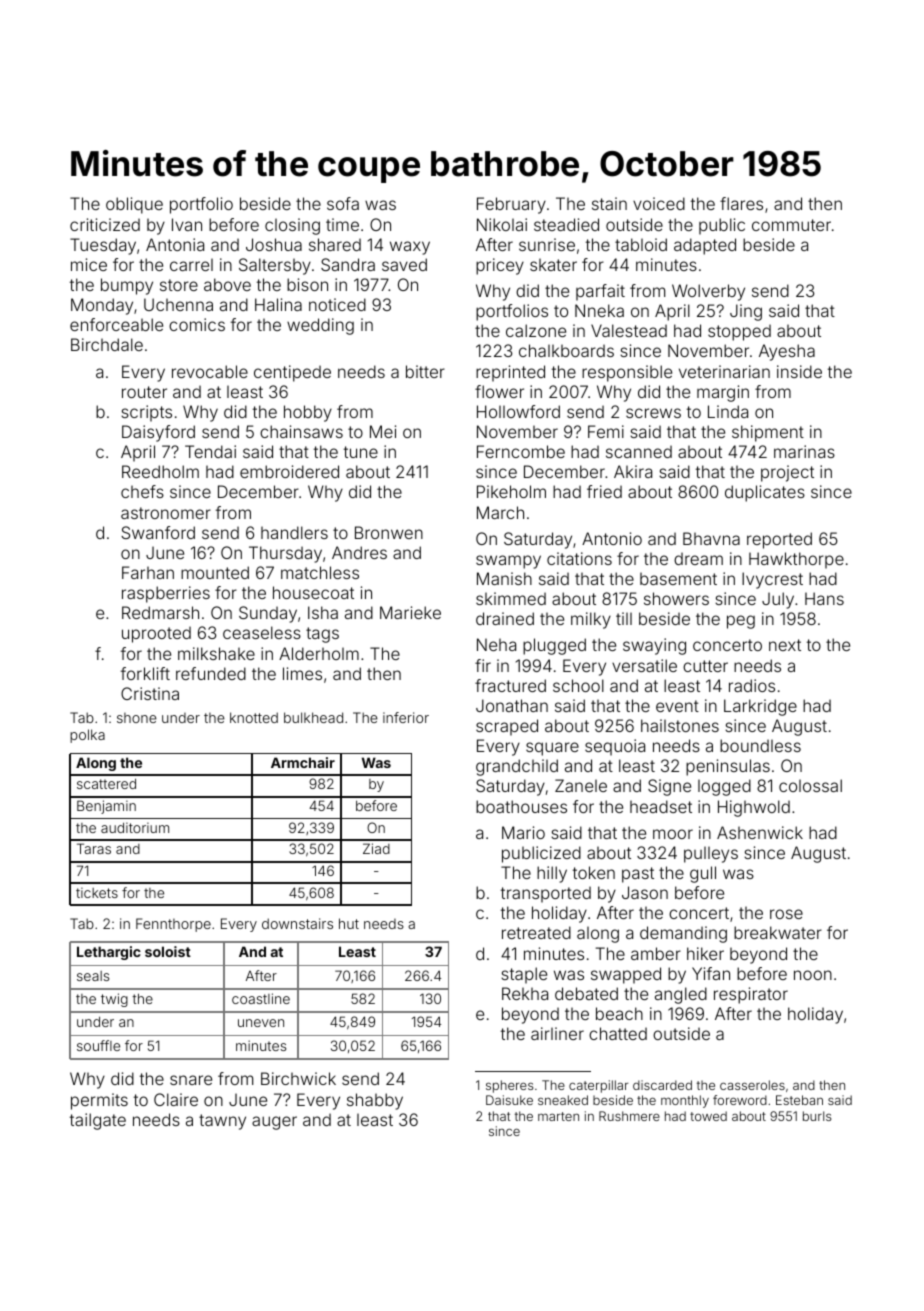 The image size is (924, 1311). Describe the element at coordinates (319, 653) in the image. I see `Alderholm` at that location.
